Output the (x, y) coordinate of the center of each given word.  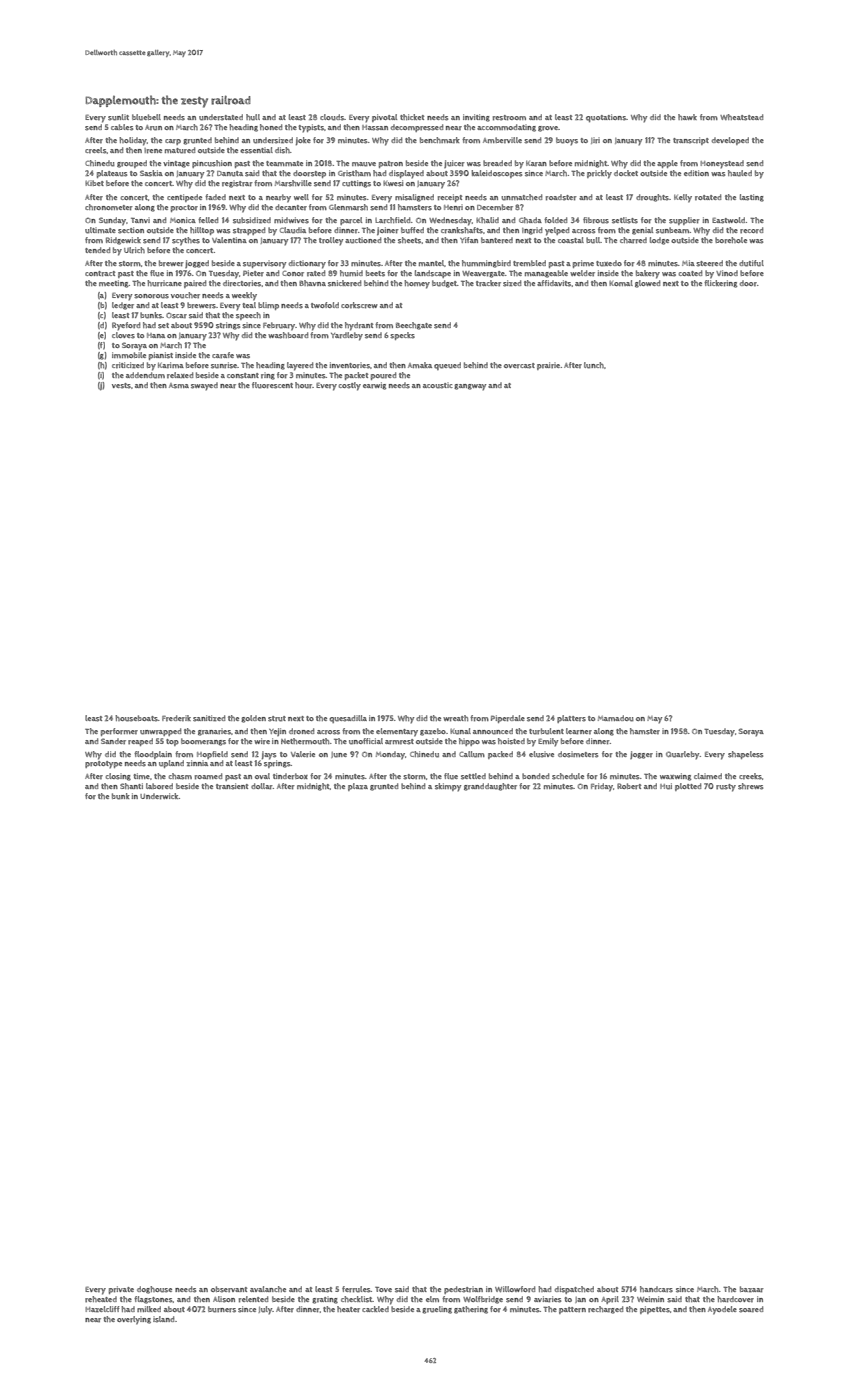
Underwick (159, 796)
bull (593, 240)
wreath (455, 718)
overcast (519, 366)
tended (97, 250)
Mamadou (616, 718)
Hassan (375, 128)
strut (277, 719)
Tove (383, 1289)
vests (121, 386)
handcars (656, 1289)
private (121, 1290)
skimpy (448, 787)
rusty (726, 788)
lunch (594, 365)
